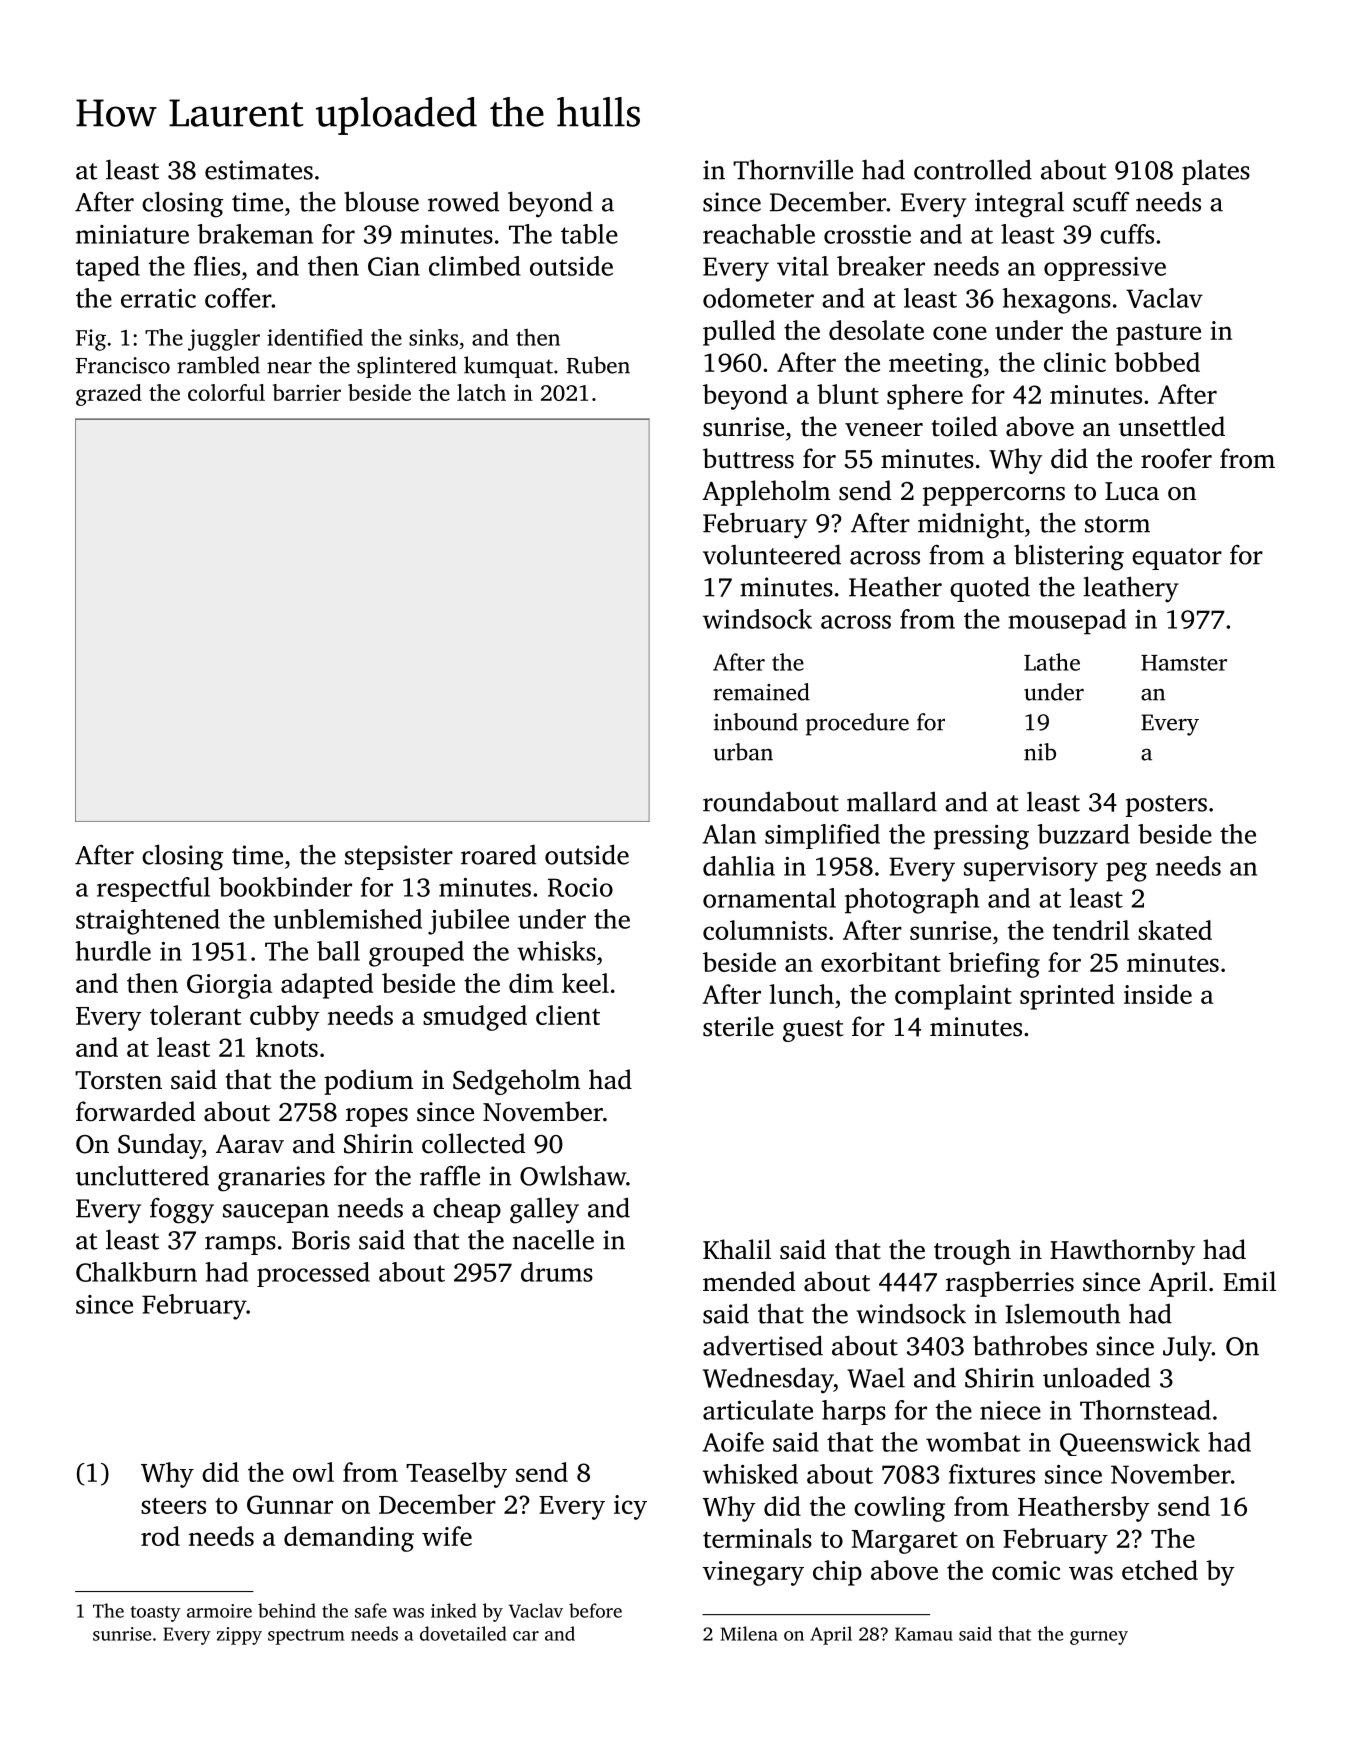  Describe the element at coordinates (327, 986) in the page. I see `adapted` at that location.
